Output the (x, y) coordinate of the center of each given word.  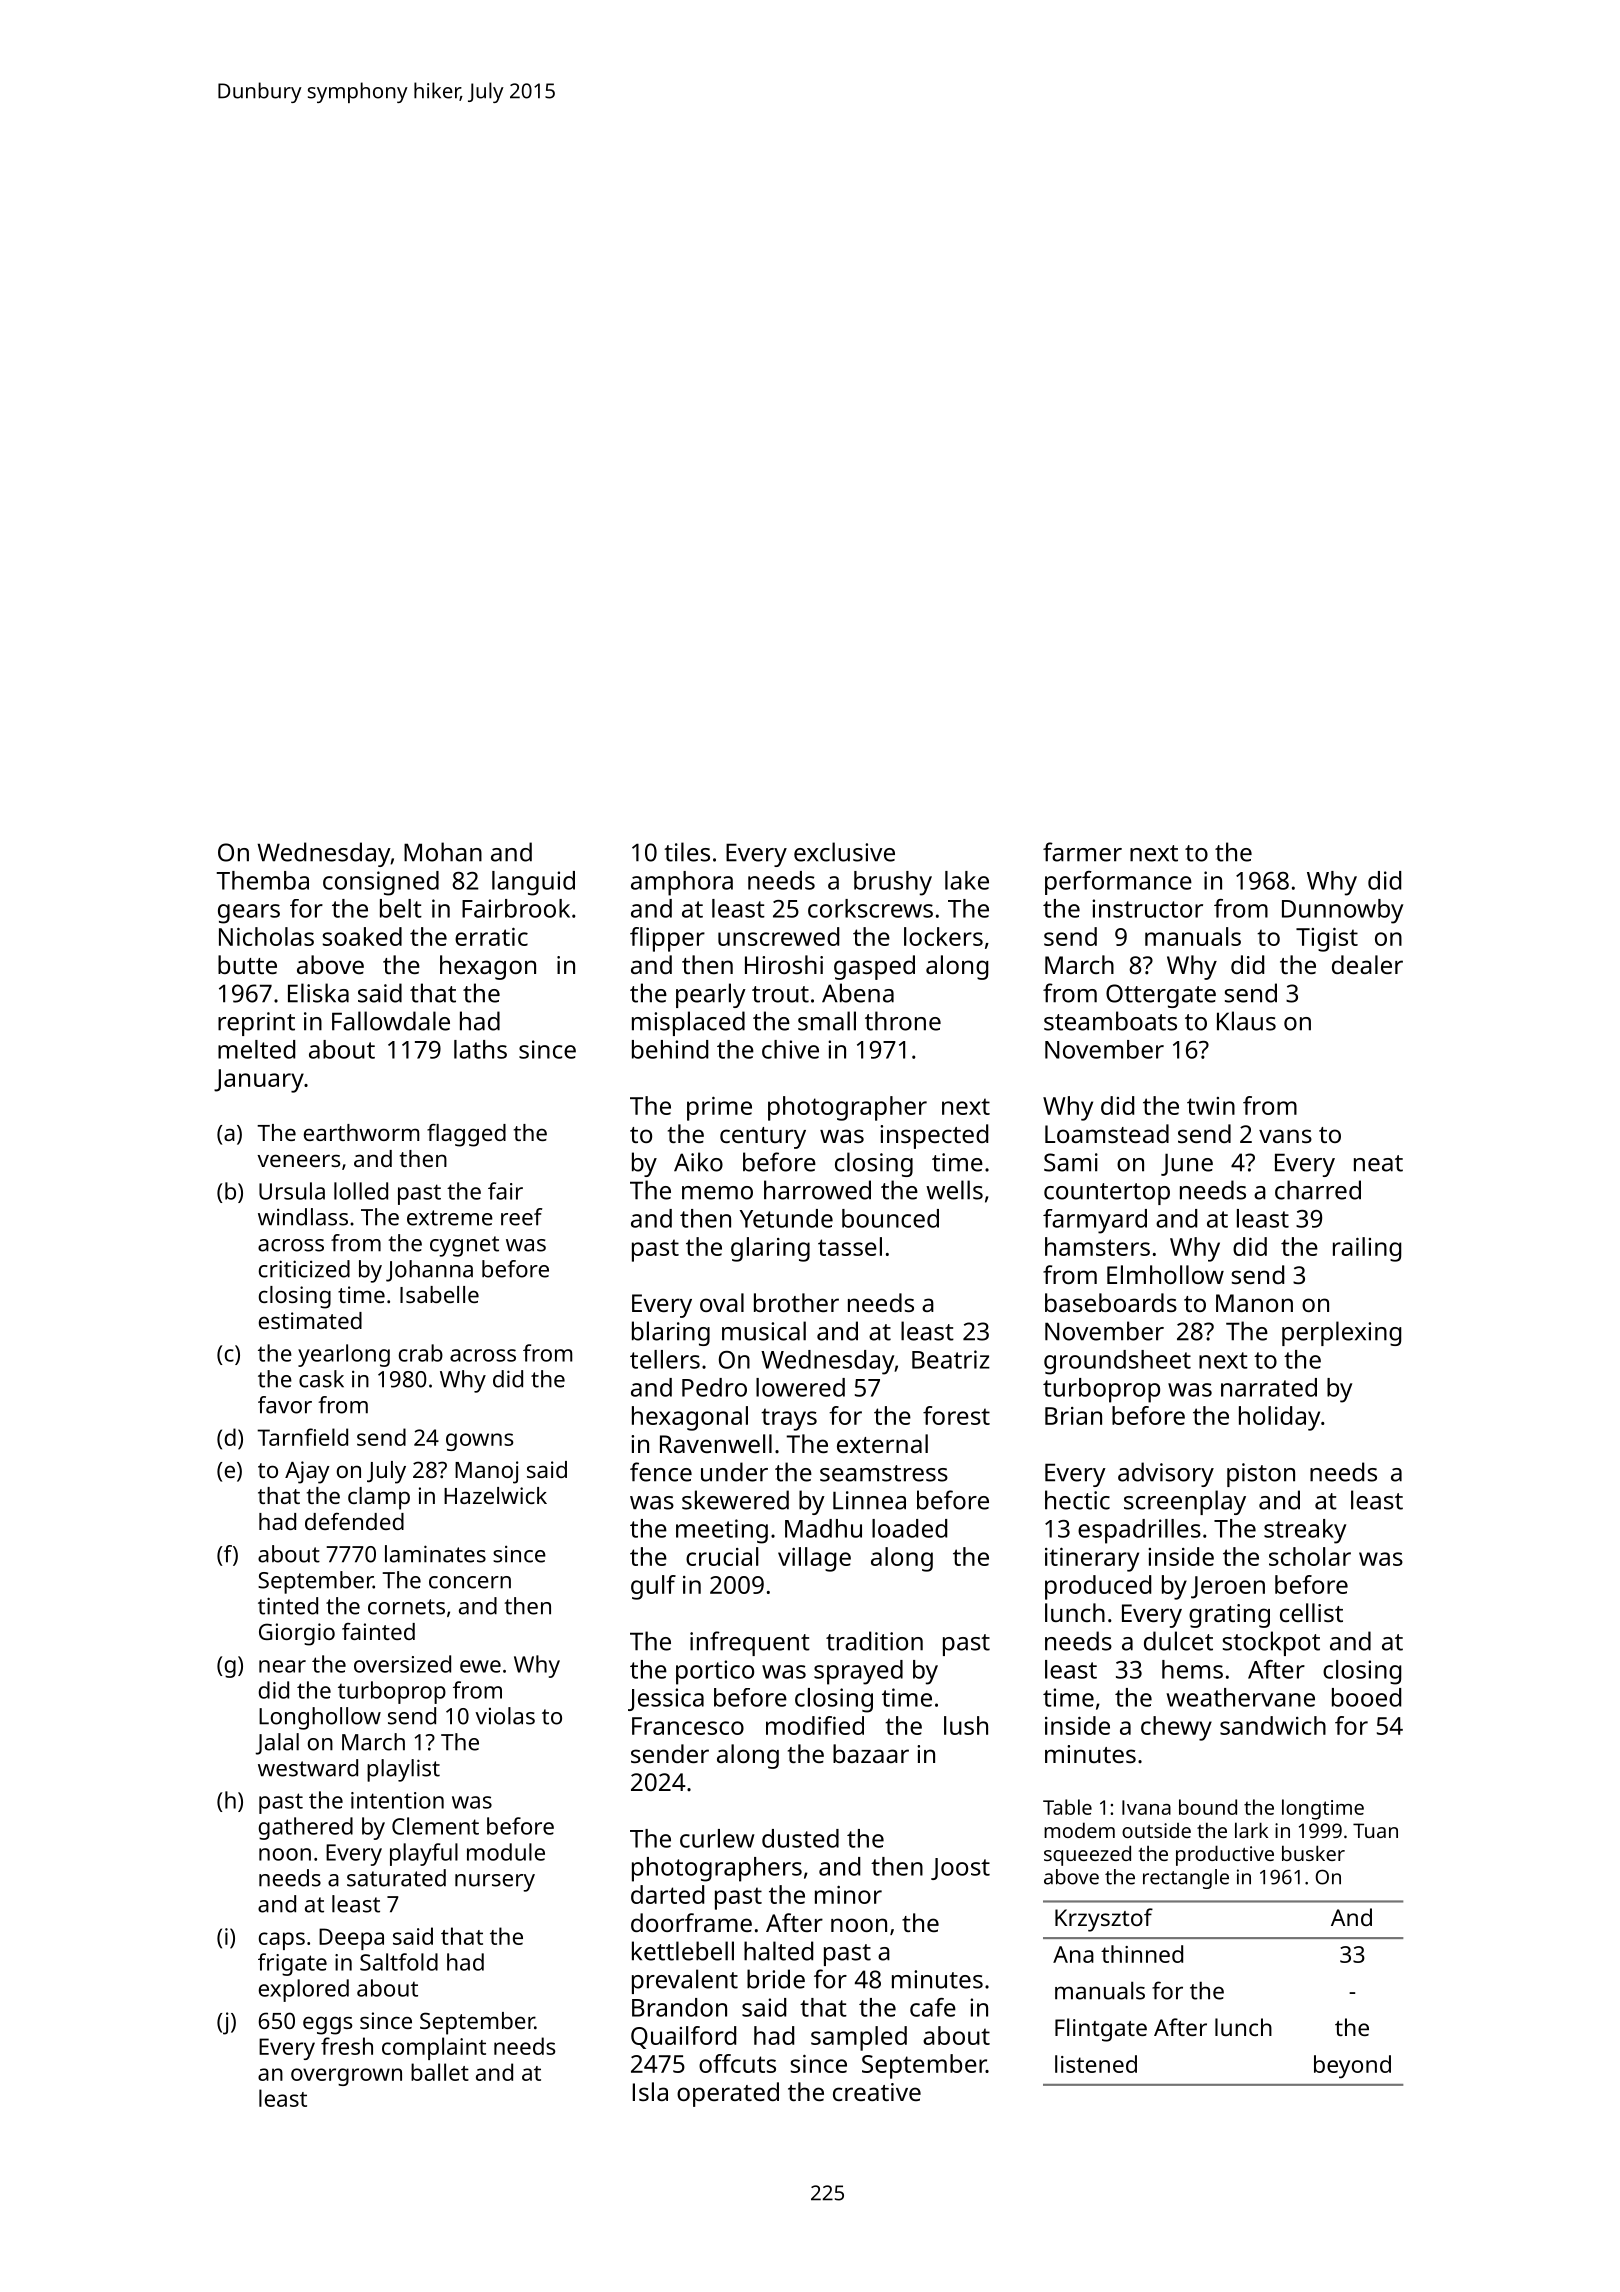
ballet (440, 2072)
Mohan (443, 852)
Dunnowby (1342, 911)
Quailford (683, 2037)
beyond (1352, 2067)
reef (521, 1217)
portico (715, 1672)
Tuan (1375, 1830)
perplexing (1341, 1333)
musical (764, 1331)
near (282, 1666)
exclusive (844, 852)
